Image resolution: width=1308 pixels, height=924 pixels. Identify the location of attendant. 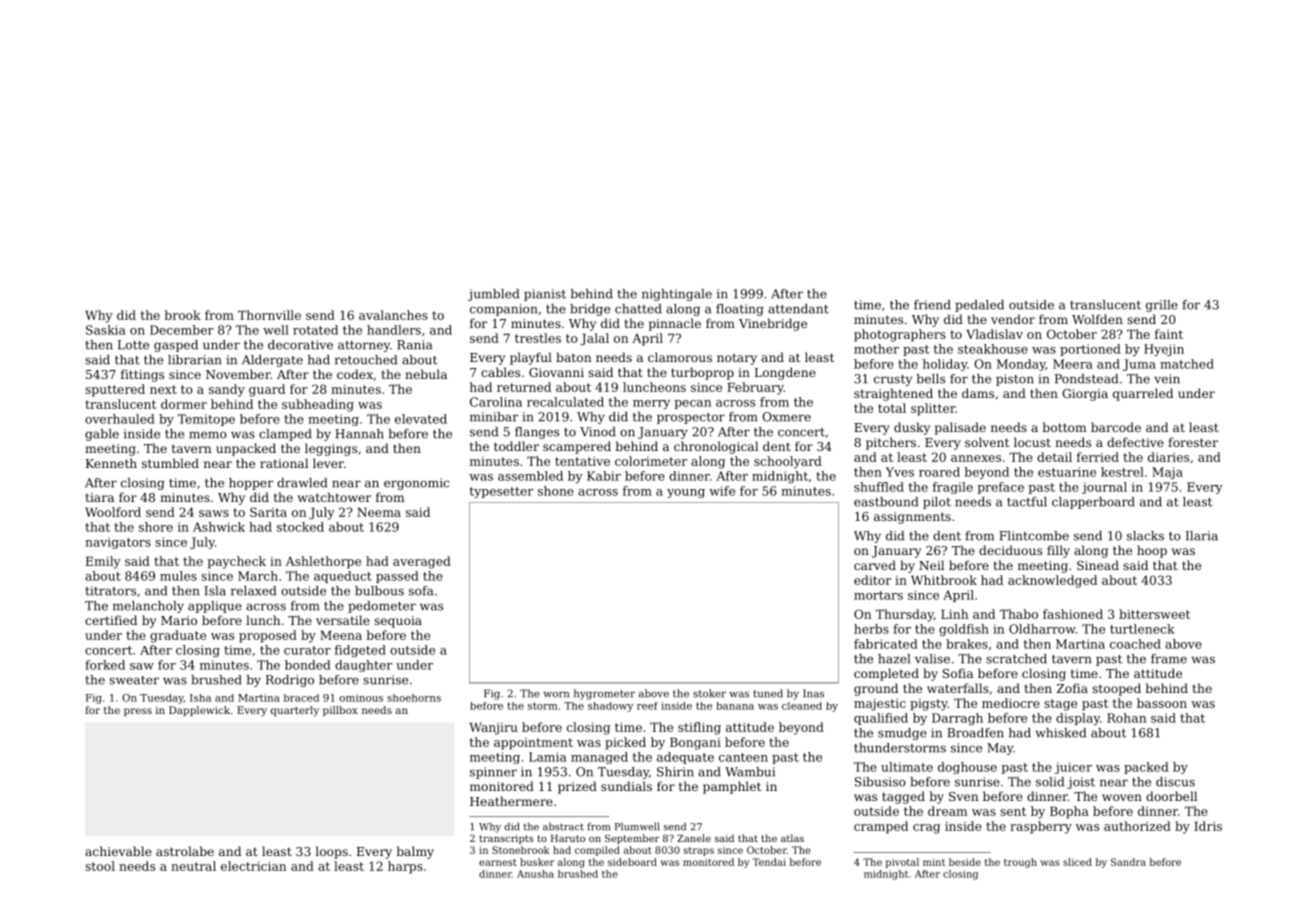
(798, 309).
